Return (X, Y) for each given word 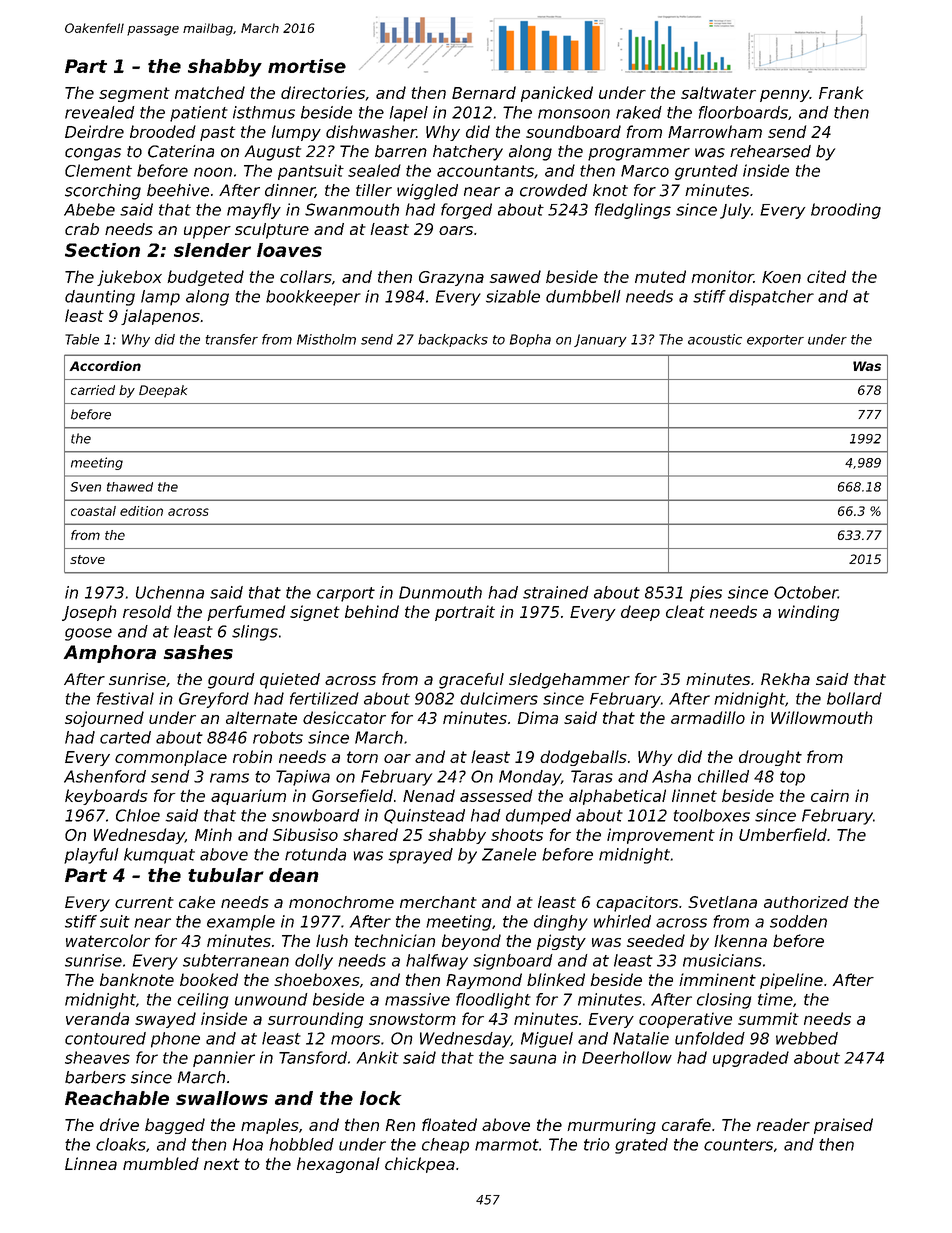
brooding (846, 211)
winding (808, 613)
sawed (515, 276)
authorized (806, 902)
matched (210, 92)
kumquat (159, 856)
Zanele (509, 854)
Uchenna (170, 592)
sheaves (97, 1057)
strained (556, 592)
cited (826, 276)
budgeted (205, 278)
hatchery (468, 153)
